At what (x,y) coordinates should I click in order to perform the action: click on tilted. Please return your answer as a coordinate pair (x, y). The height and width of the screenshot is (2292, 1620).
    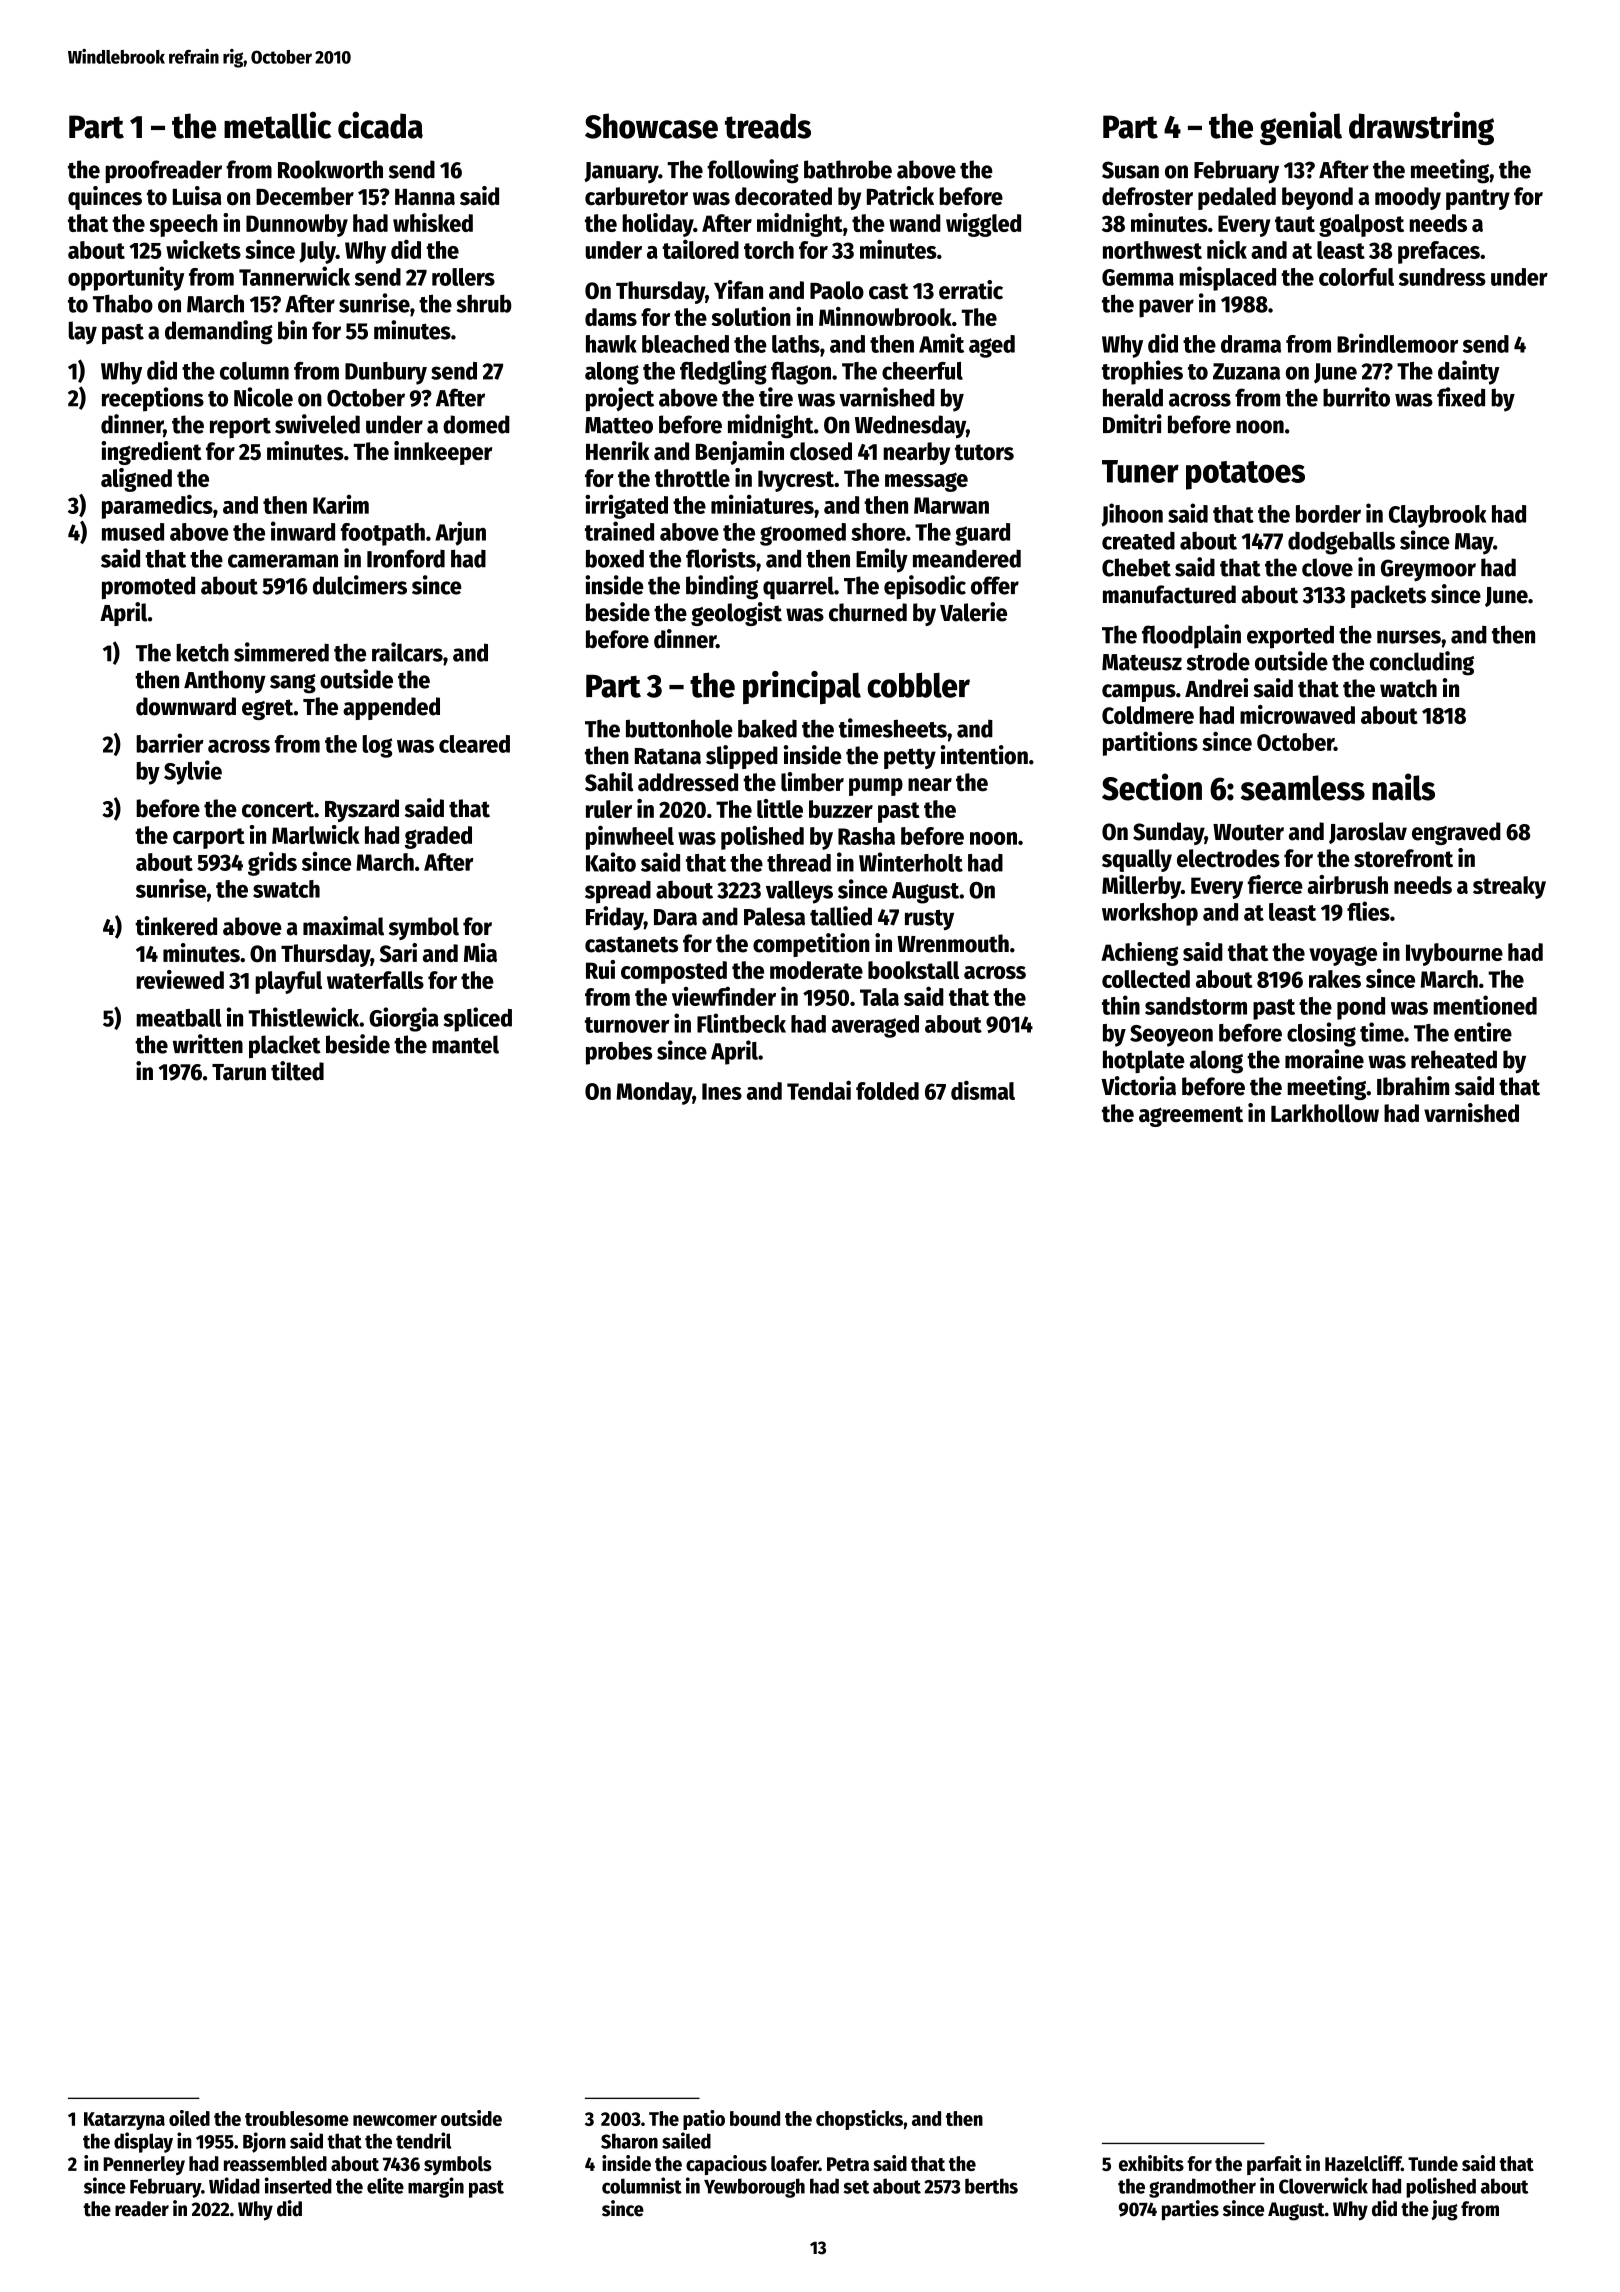
    Looking at the image, I should click on (297, 1071).
